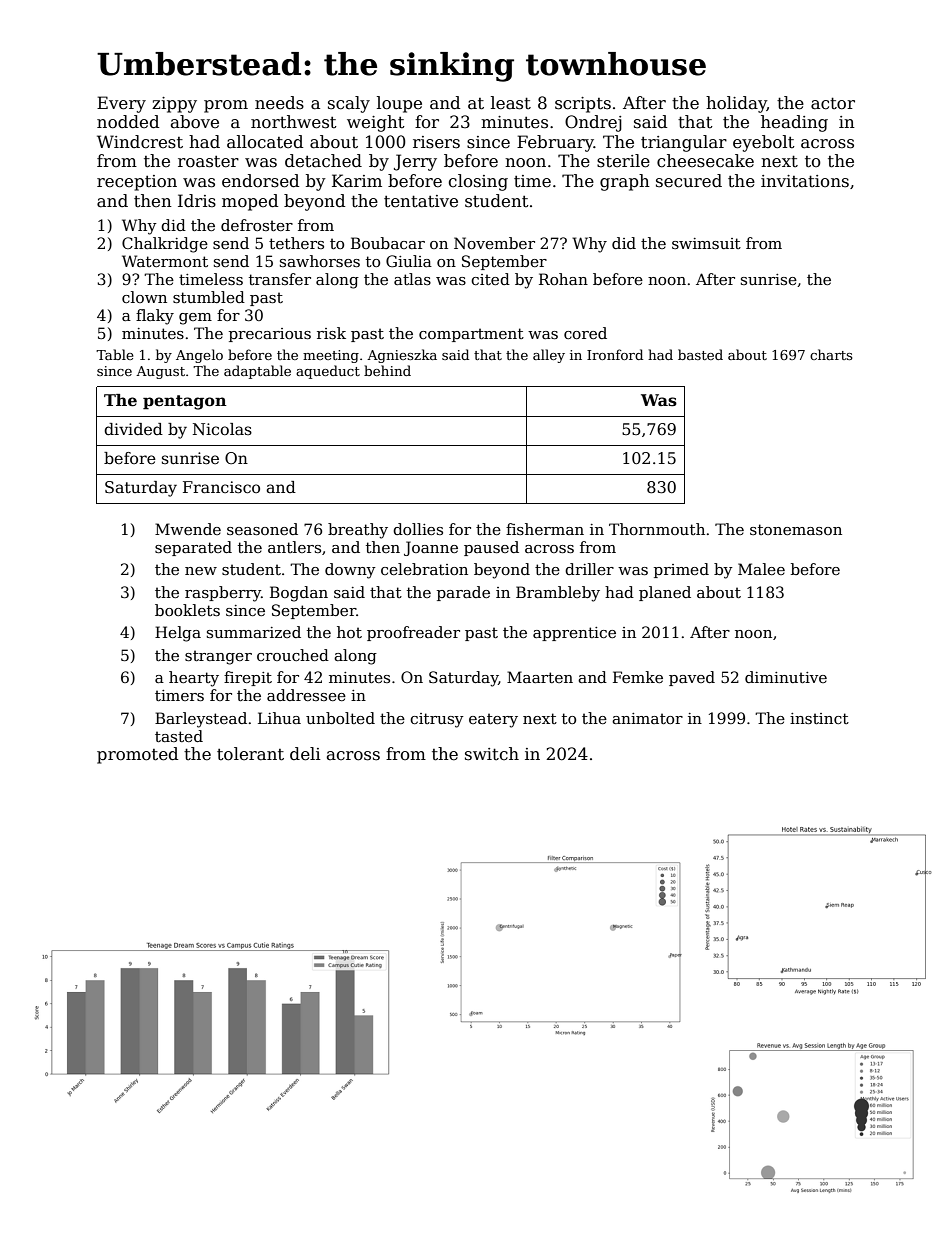 This page has width=952, height=1233. I want to click on precarious, so click(270, 335).
